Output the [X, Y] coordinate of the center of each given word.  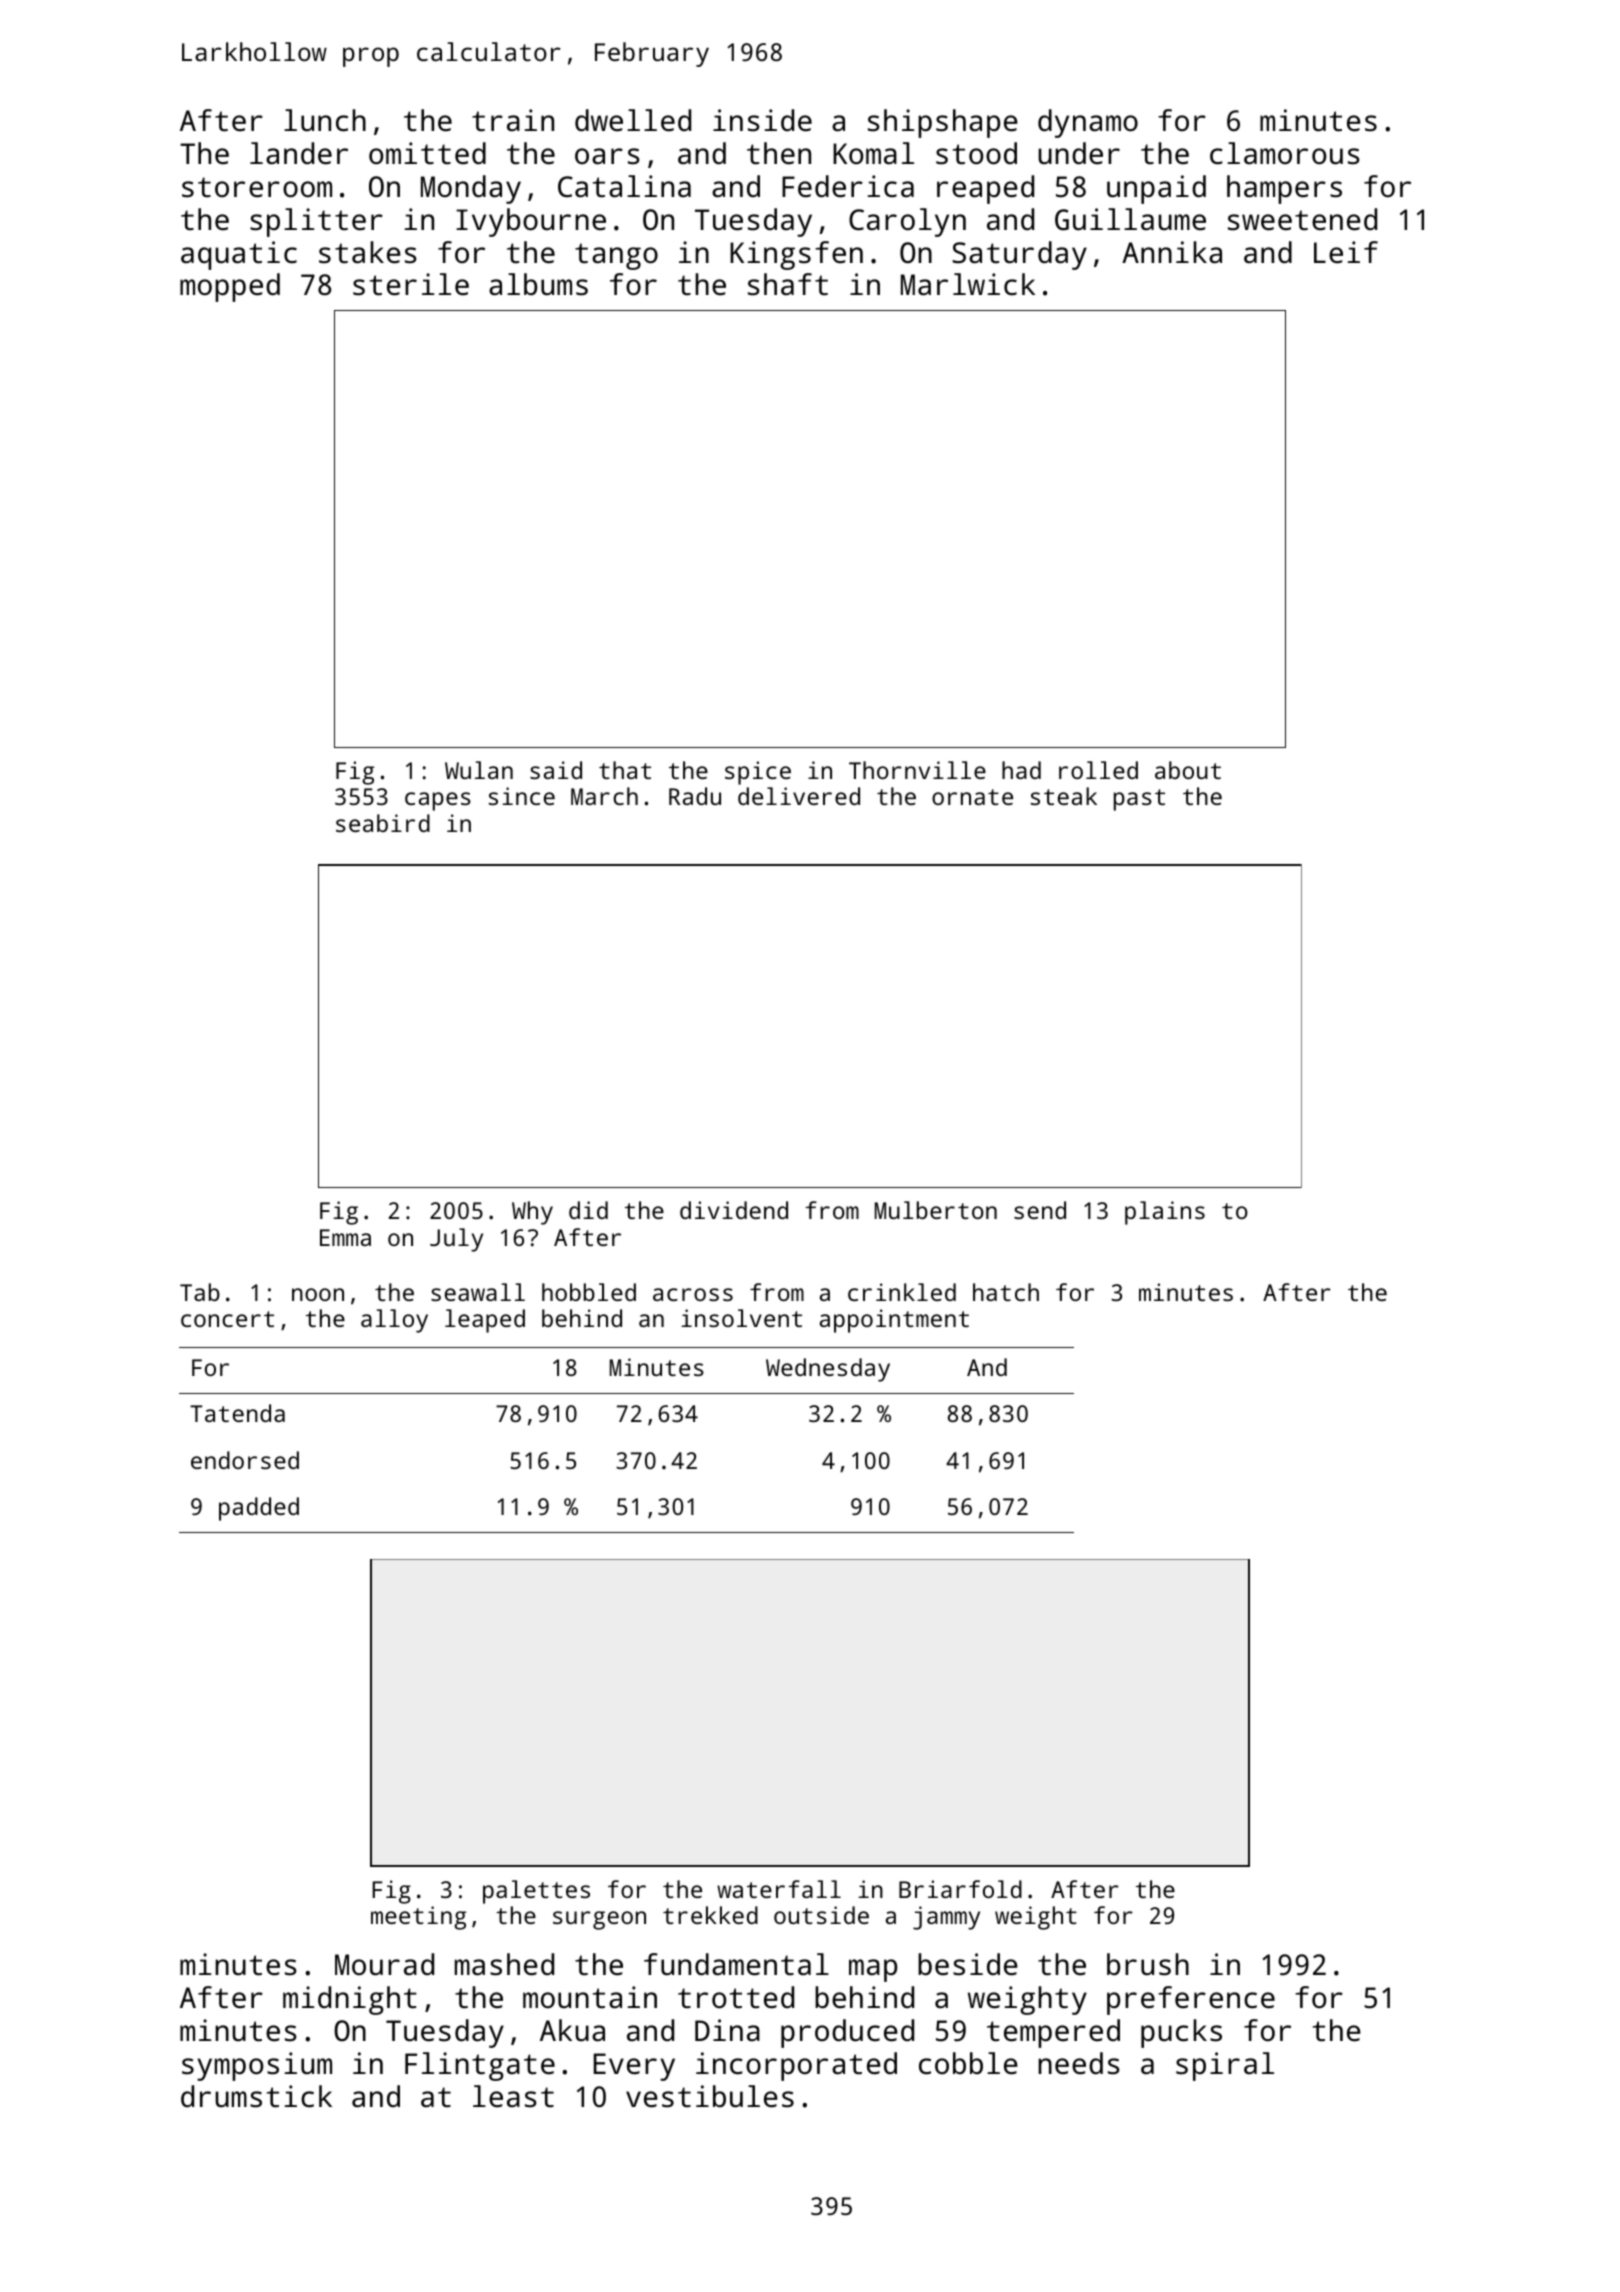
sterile [411, 284]
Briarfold [960, 1889]
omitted [427, 153]
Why [532, 1213]
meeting [418, 1918]
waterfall [779, 1889]
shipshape [943, 123]
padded [259, 1509]
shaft [788, 284]
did [588, 1210]
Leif [1346, 252]
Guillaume [1130, 219]
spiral [1225, 2066]
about [1188, 770]
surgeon [599, 1920]
